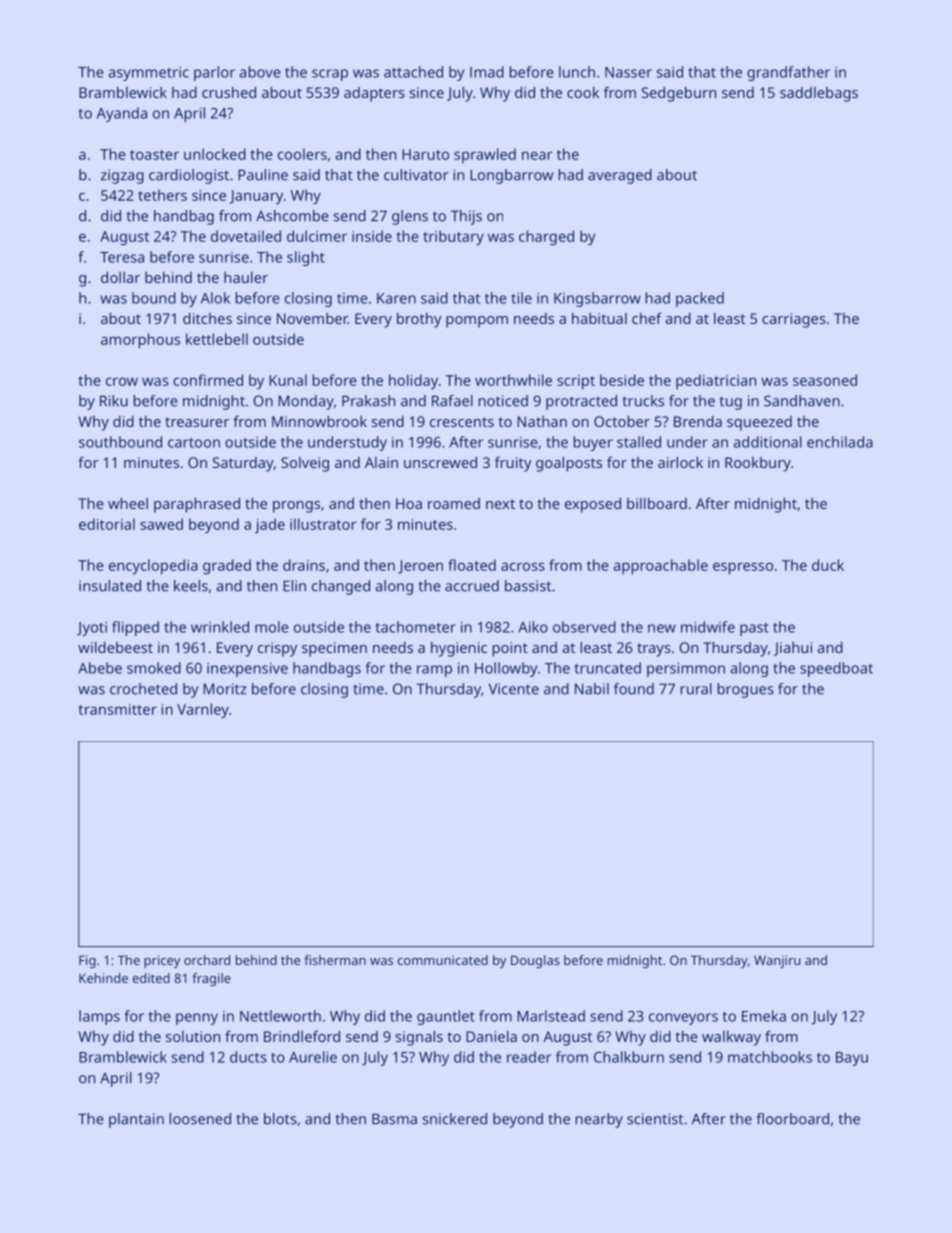 The width and height of the document is (952, 1233). I want to click on amorphous, so click(140, 341).
